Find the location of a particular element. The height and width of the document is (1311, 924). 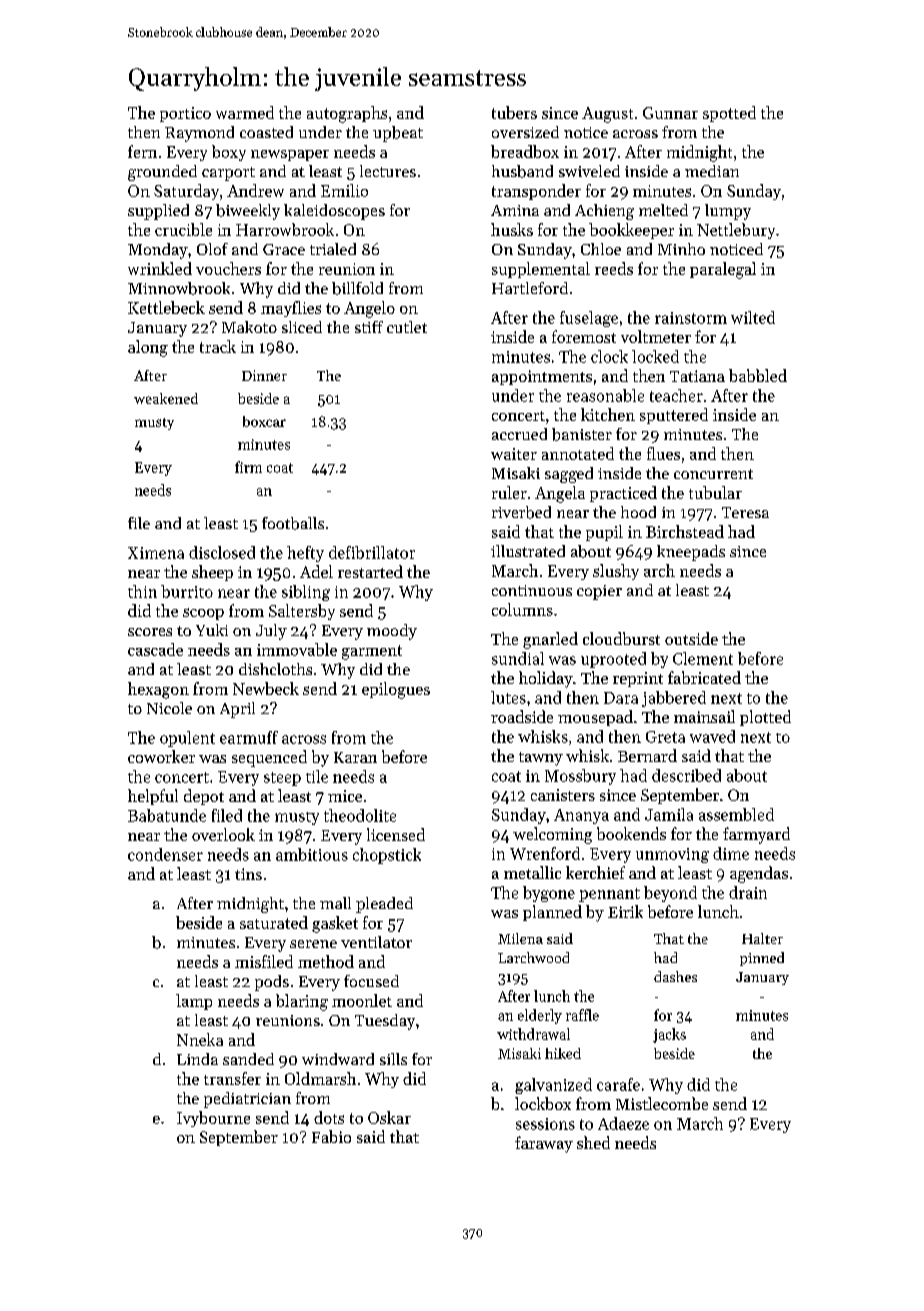

defibrillator is located at coordinates (372, 552).
